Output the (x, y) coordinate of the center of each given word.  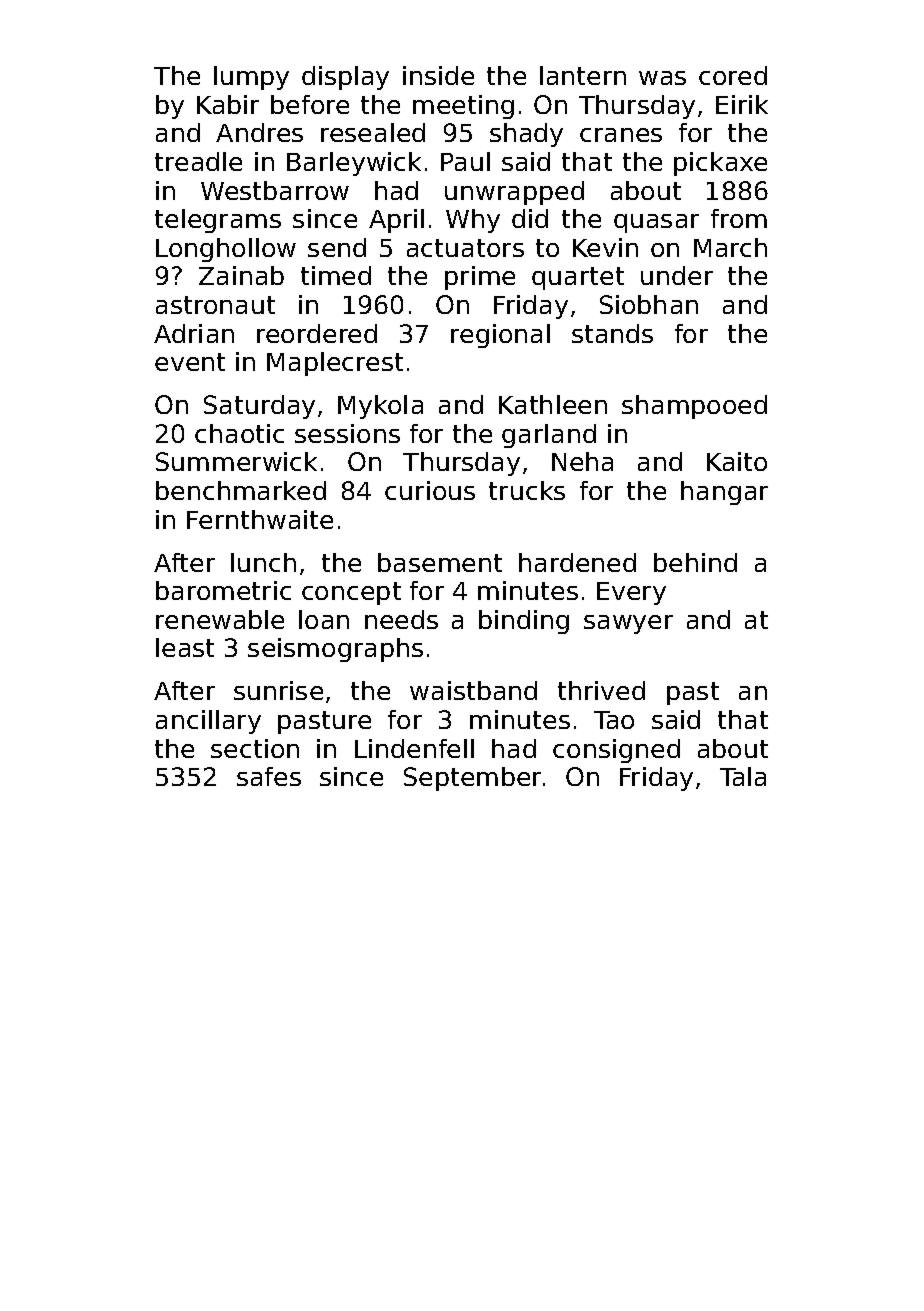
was (662, 78)
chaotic (239, 433)
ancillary (208, 722)
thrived (601, 690)
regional (500, 336)
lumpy (251, 78)
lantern (583, 75)
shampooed (694, 407)
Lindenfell (414, 748)
